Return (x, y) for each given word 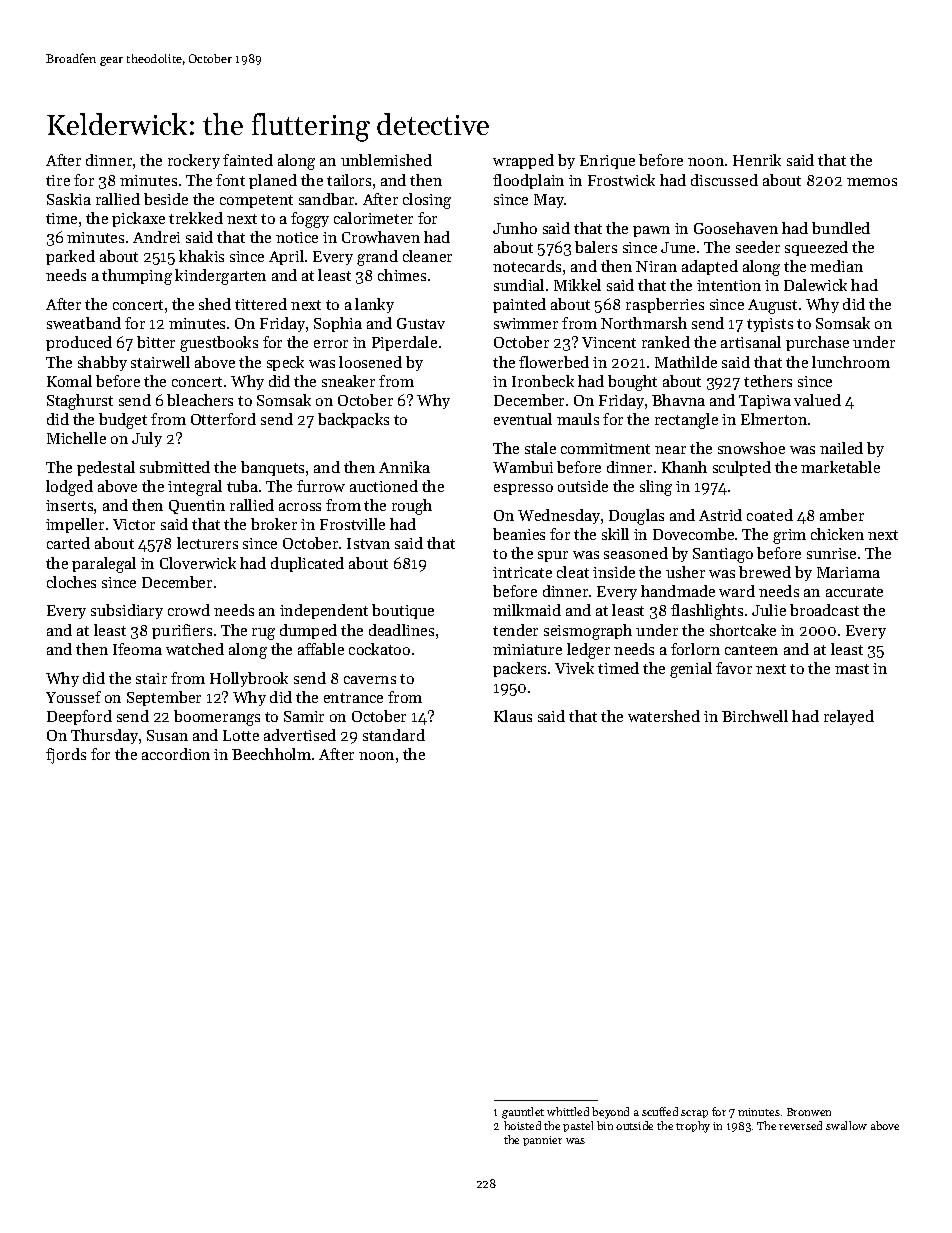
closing (427, 201)
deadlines (401, 630)
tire (58, 180)
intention (729, 285)
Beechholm (271, 754)
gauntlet (523, 1113)
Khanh (684, 467)
